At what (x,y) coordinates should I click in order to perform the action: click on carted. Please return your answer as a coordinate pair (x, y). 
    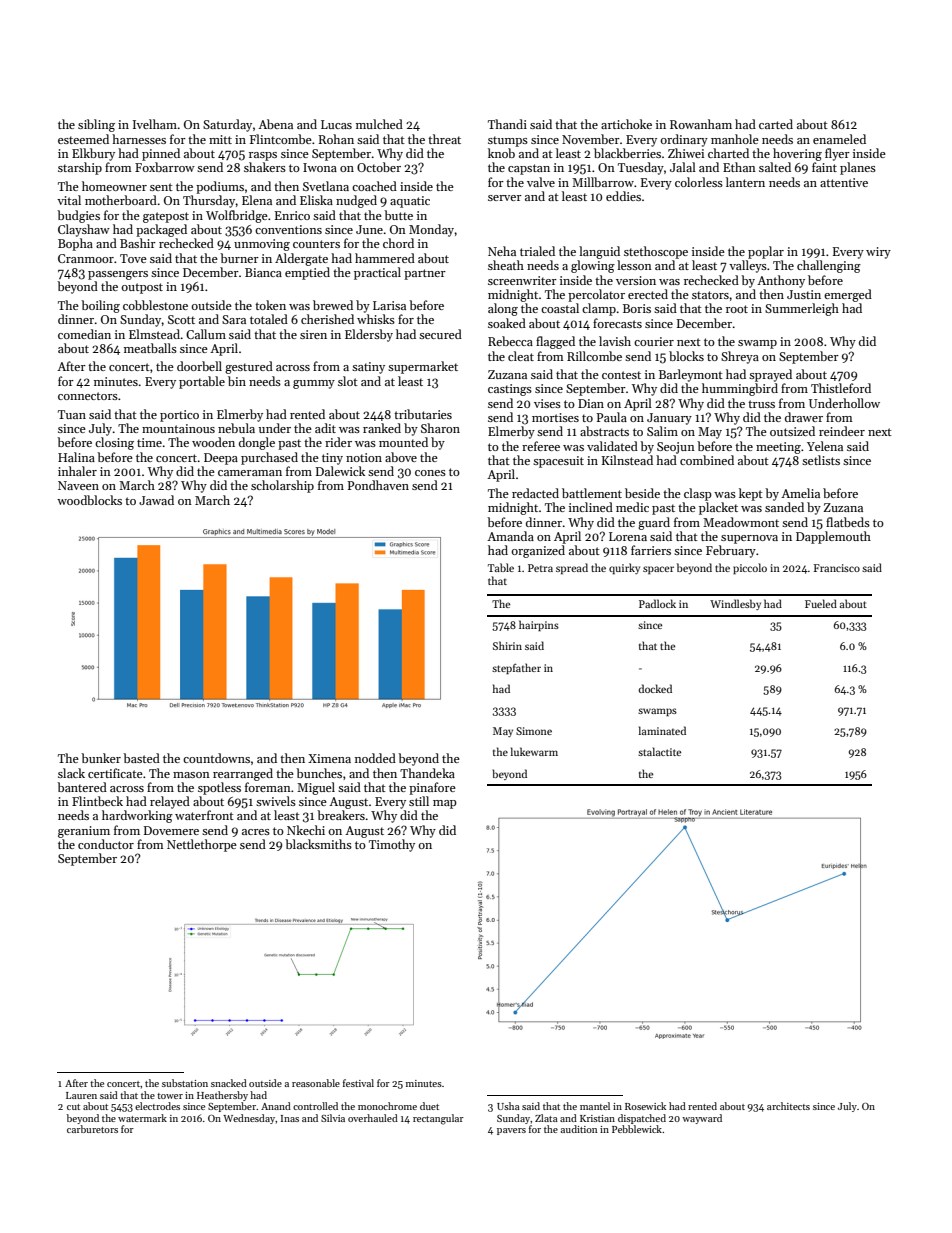
    Looking at the image, I should click on (776, 124).
